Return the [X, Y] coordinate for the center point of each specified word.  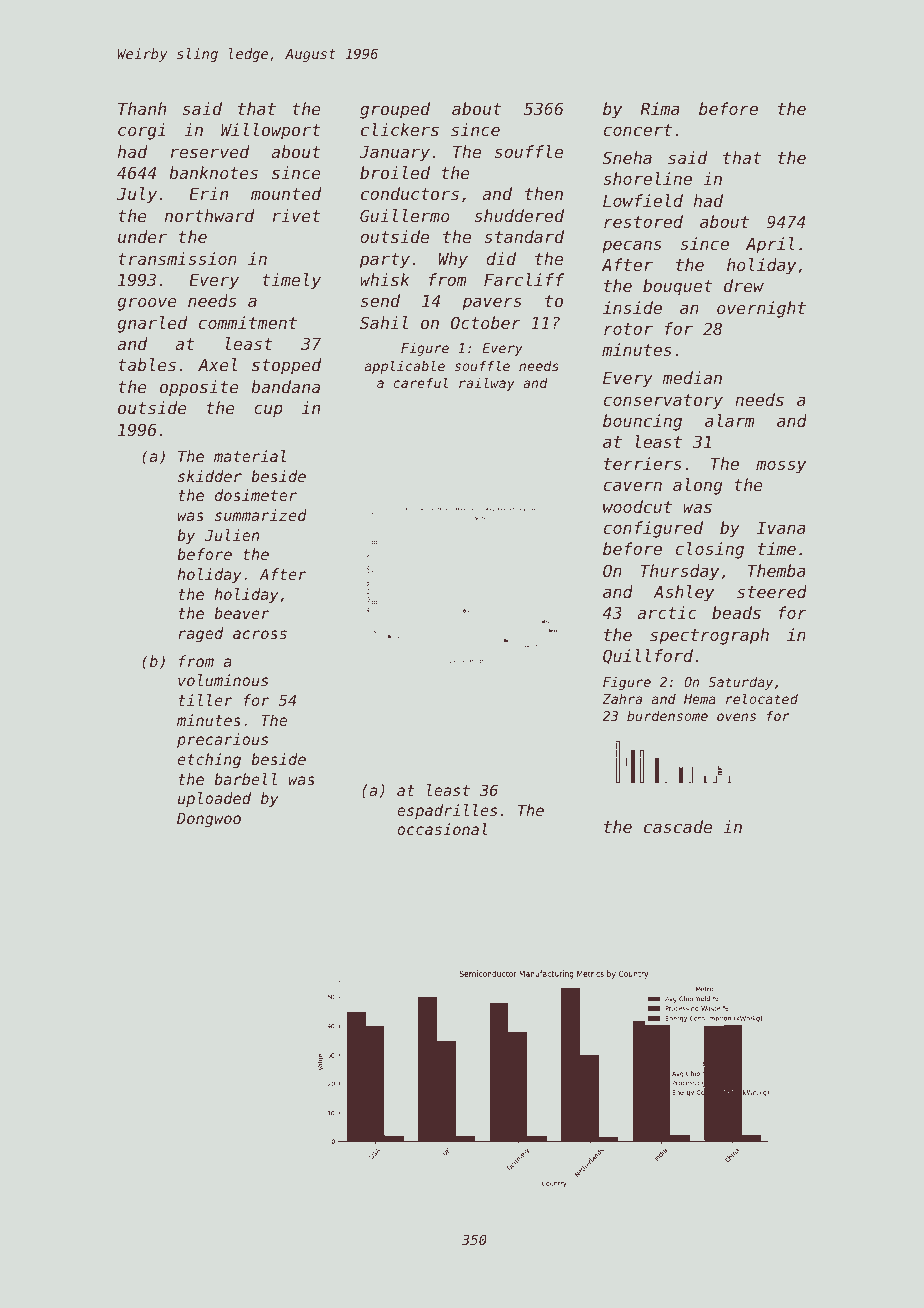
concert [638, 130]
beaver [242, 613]
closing [710, 550]
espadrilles [447, 811]
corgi [142, 131]
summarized [261, 515]
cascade [678, 826]
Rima [660, 108]
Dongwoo [209, 820]
